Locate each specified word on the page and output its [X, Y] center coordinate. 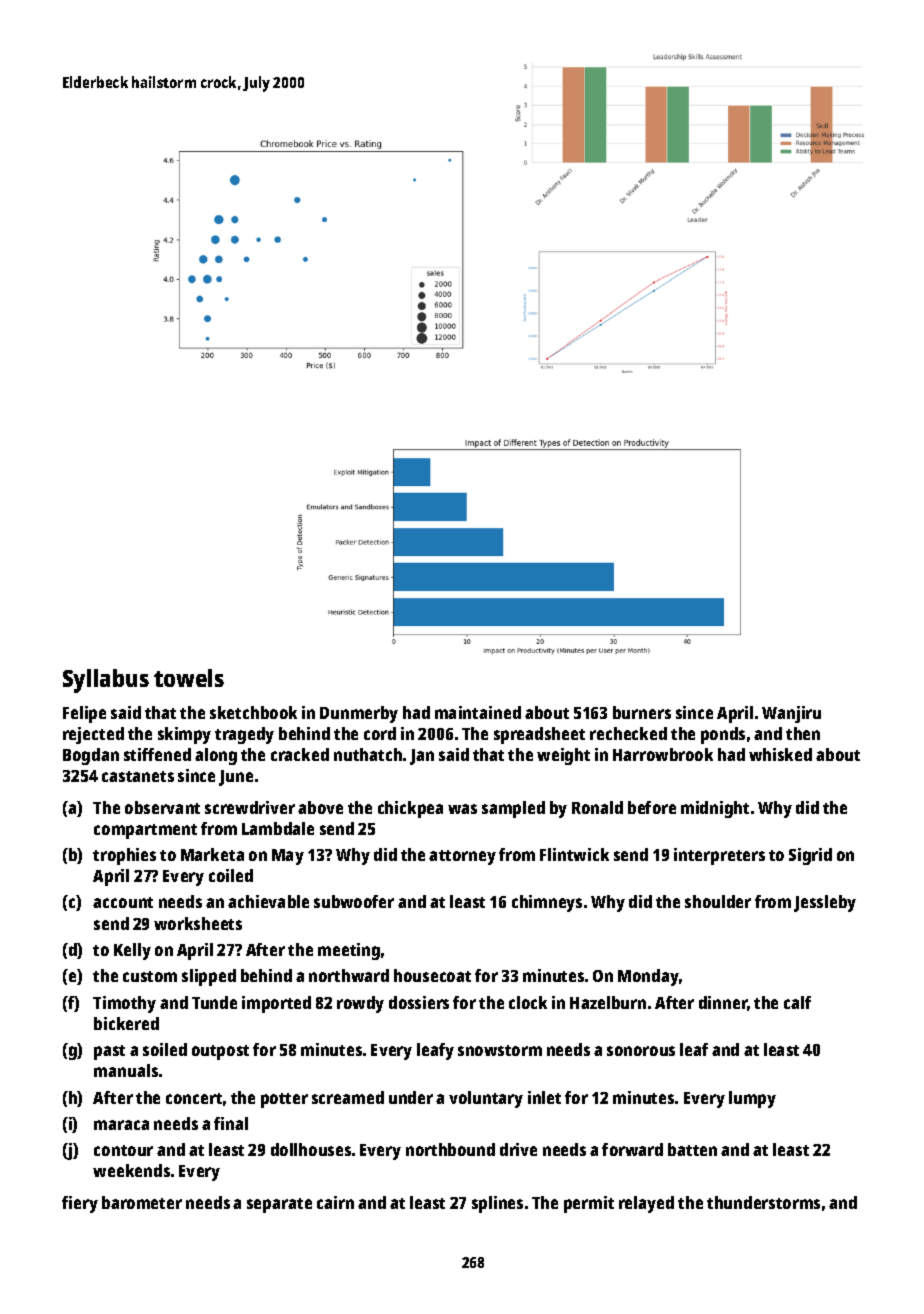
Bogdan [91, 756]
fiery [80, 1204]
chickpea [410, 809]
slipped [209, 977]
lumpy [752, 1099]
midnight [715, 809]
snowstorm [500, 1050]
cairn [335, 1202]
